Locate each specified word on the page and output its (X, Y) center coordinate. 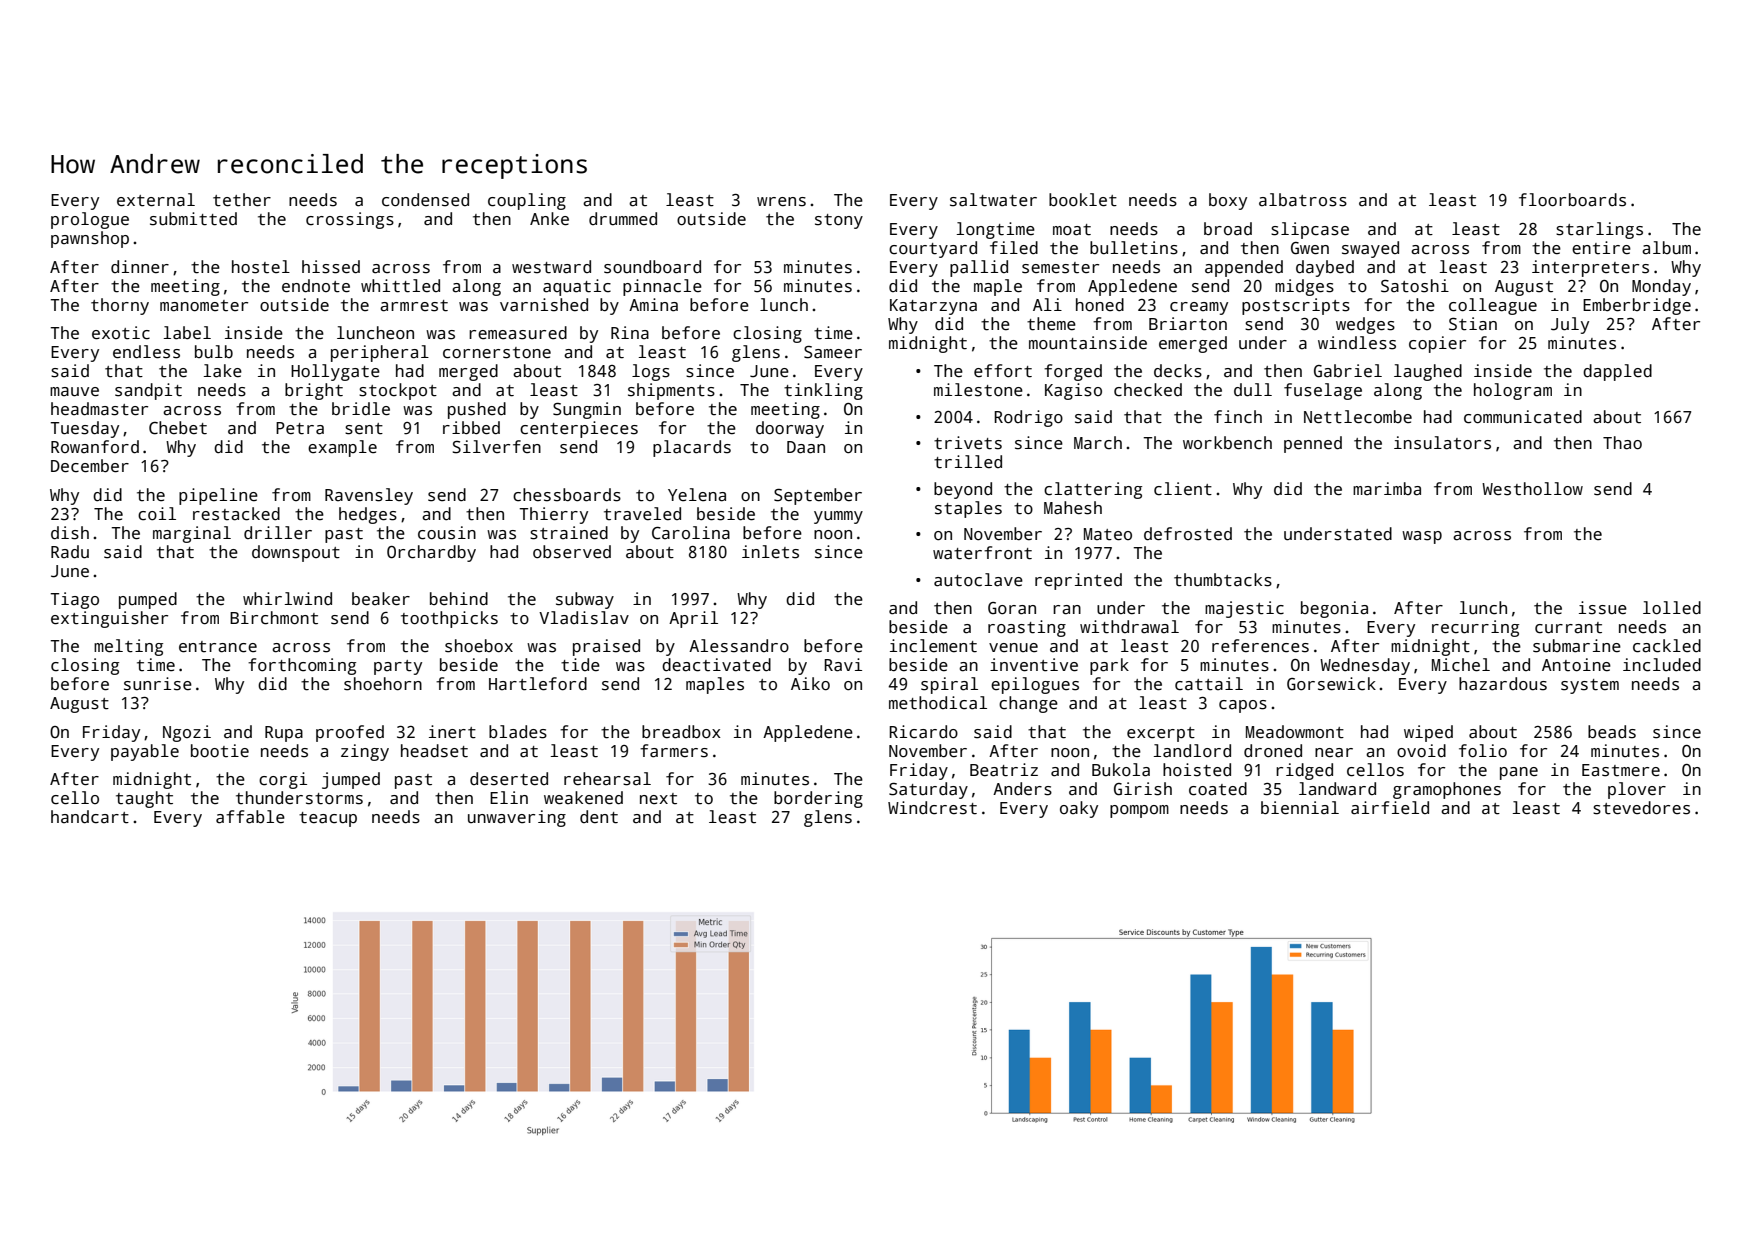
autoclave (978, 580)
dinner (140, 267)
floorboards (1572, 200)
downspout (296, 553)
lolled (1672, 608)
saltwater (993, 200)
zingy (365, 752)
